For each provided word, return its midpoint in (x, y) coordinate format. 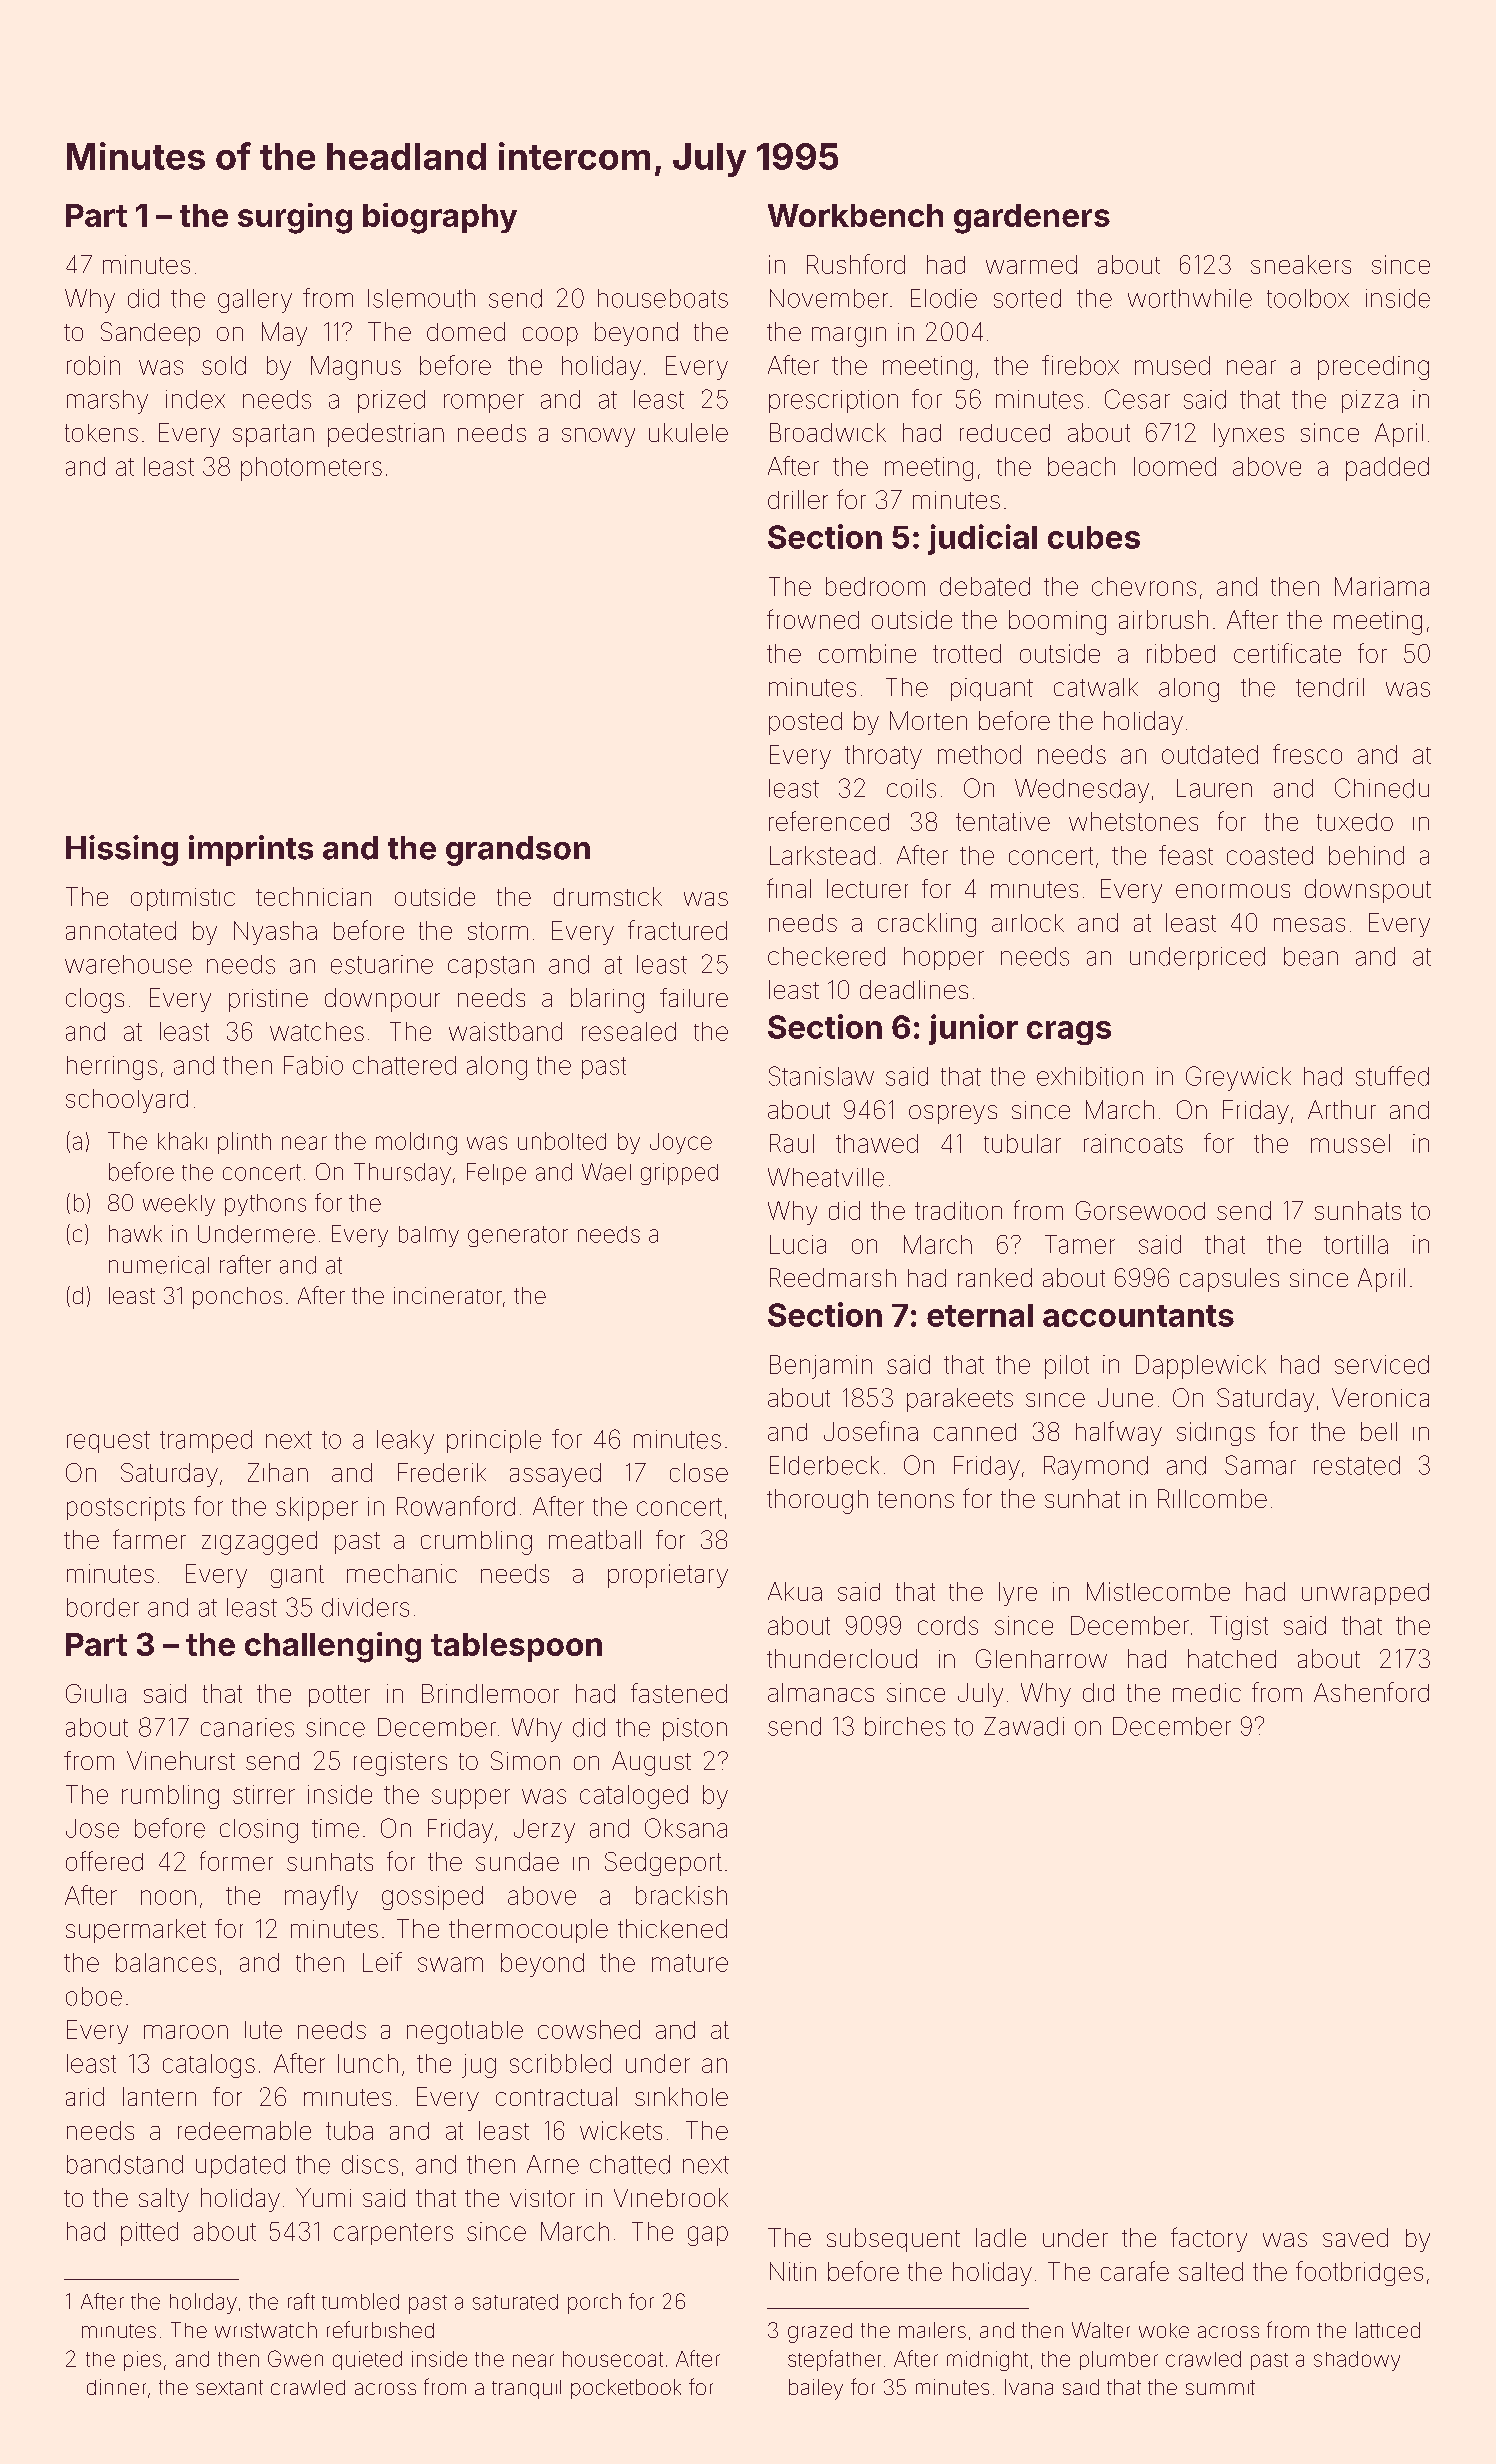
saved (1355, 2237)
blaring (607, 1000)
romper (484, 403)
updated (240, 2166)
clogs (95, 1000)
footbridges (1359, 2273)
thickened (672, 1928)
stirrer (264, 1794)
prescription (833, 401)
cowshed (589, 2029)
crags (1069, 1033)
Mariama (1382, 586)
